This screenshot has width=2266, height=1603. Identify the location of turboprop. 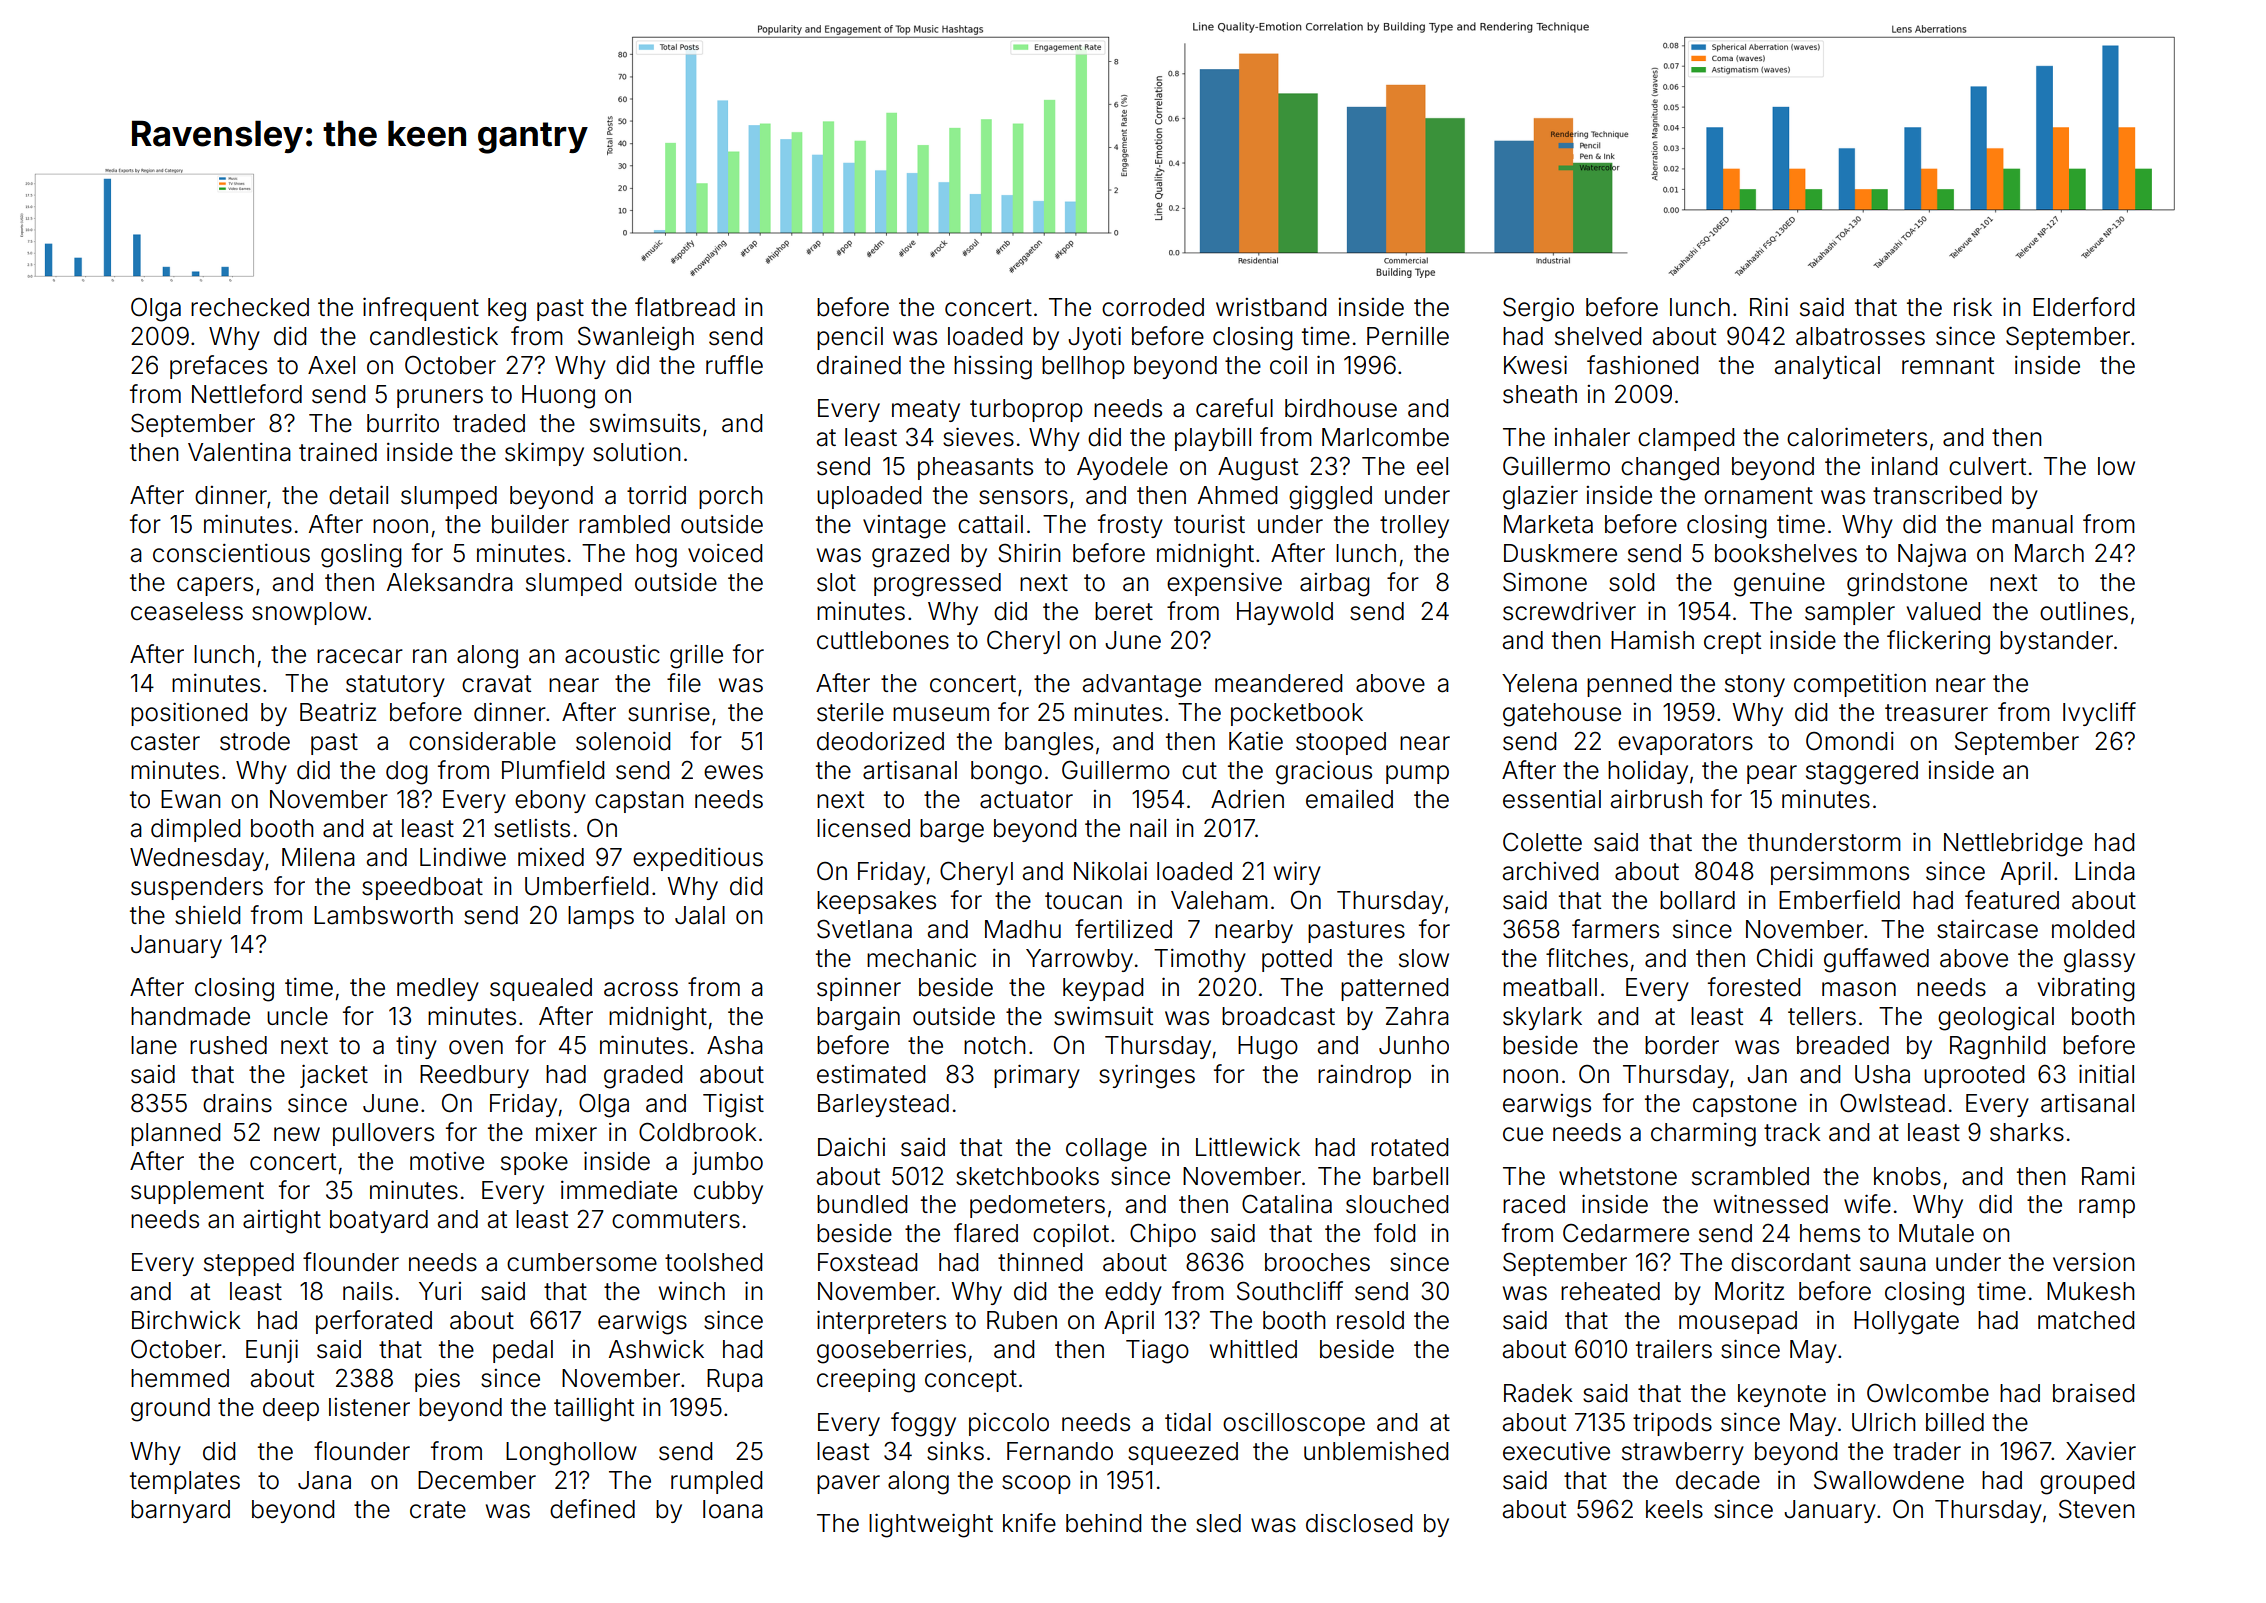
(1026, 410).
